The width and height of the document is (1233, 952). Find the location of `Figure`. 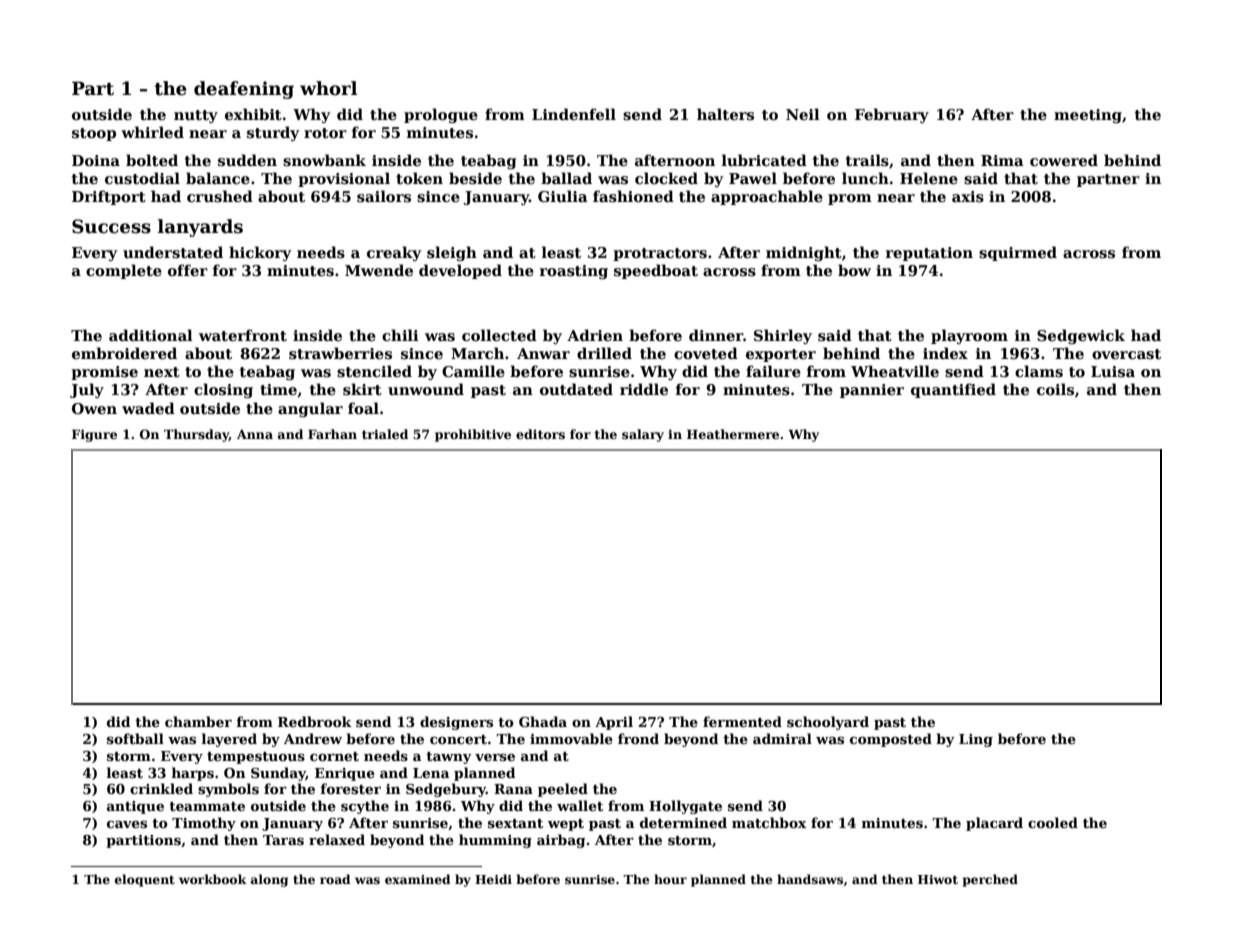

Figure is located at coordinates (94, 435).
